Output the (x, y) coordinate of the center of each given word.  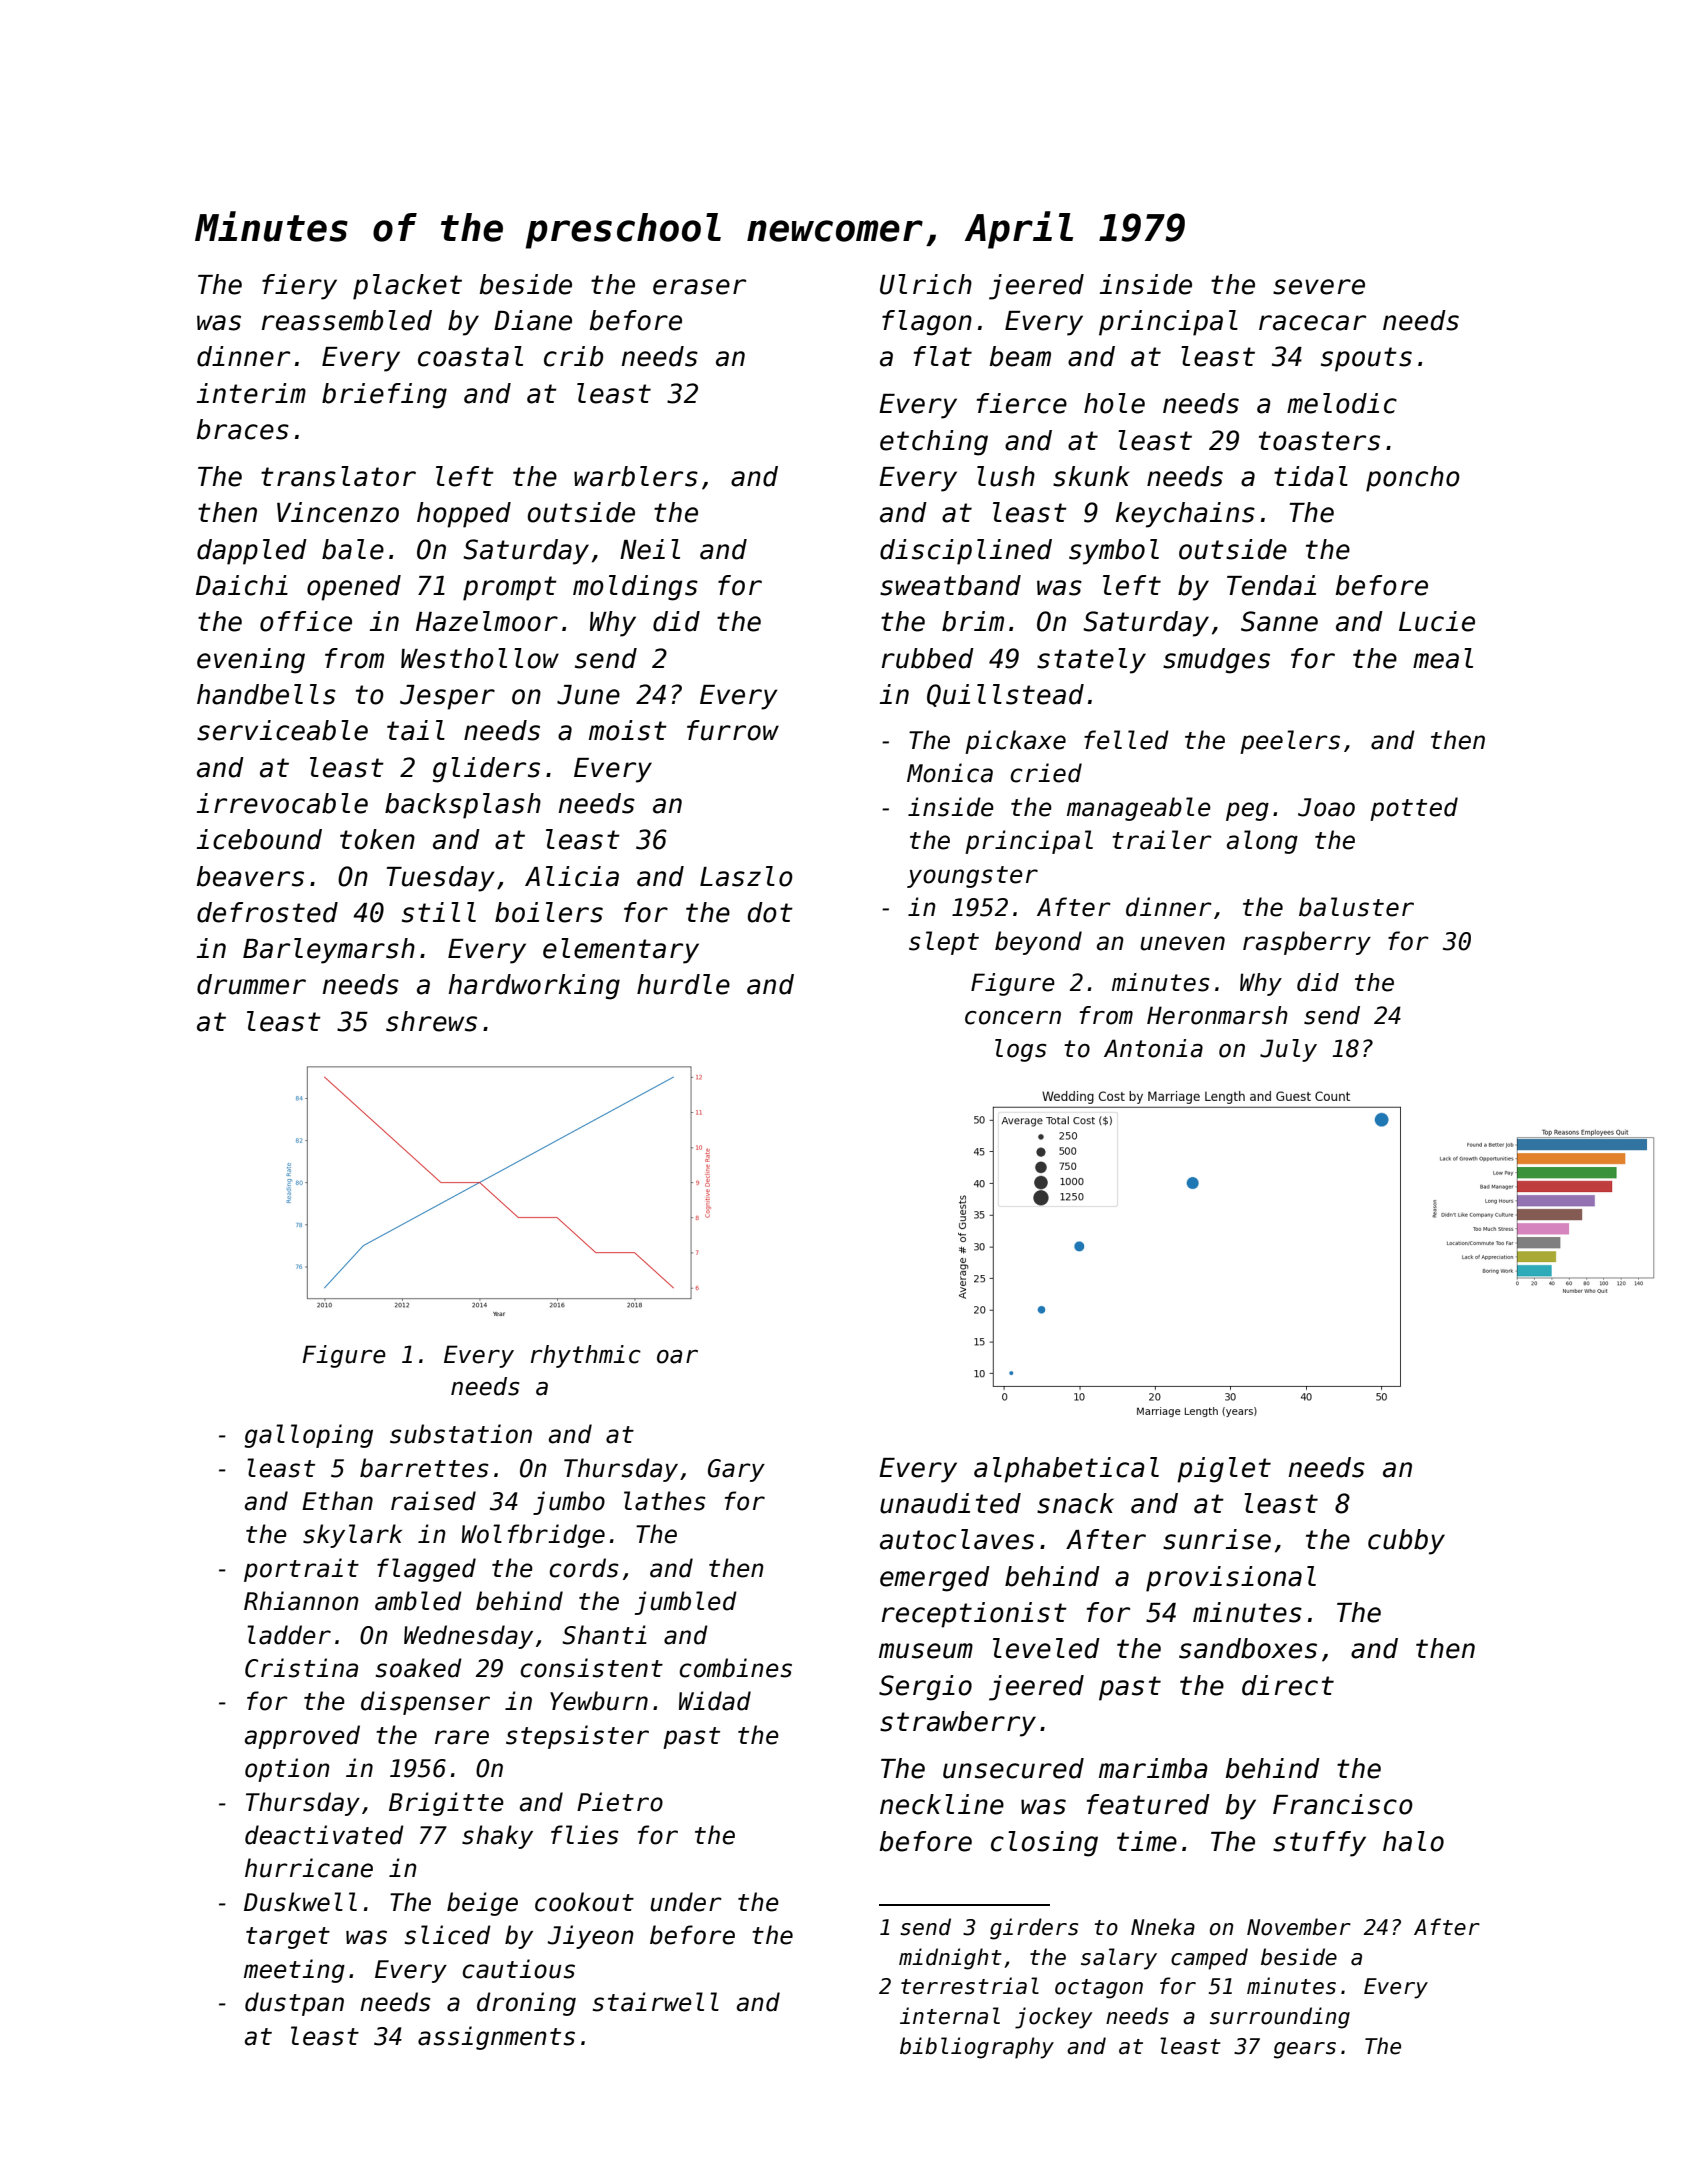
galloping (308, 1436)
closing (1044, 1844)
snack (1075, 1503)
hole (1114, 403)
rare (462, 1737)
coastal (470, 356)
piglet (1224, 1470)
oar (677, 1357)
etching (934, 443)
